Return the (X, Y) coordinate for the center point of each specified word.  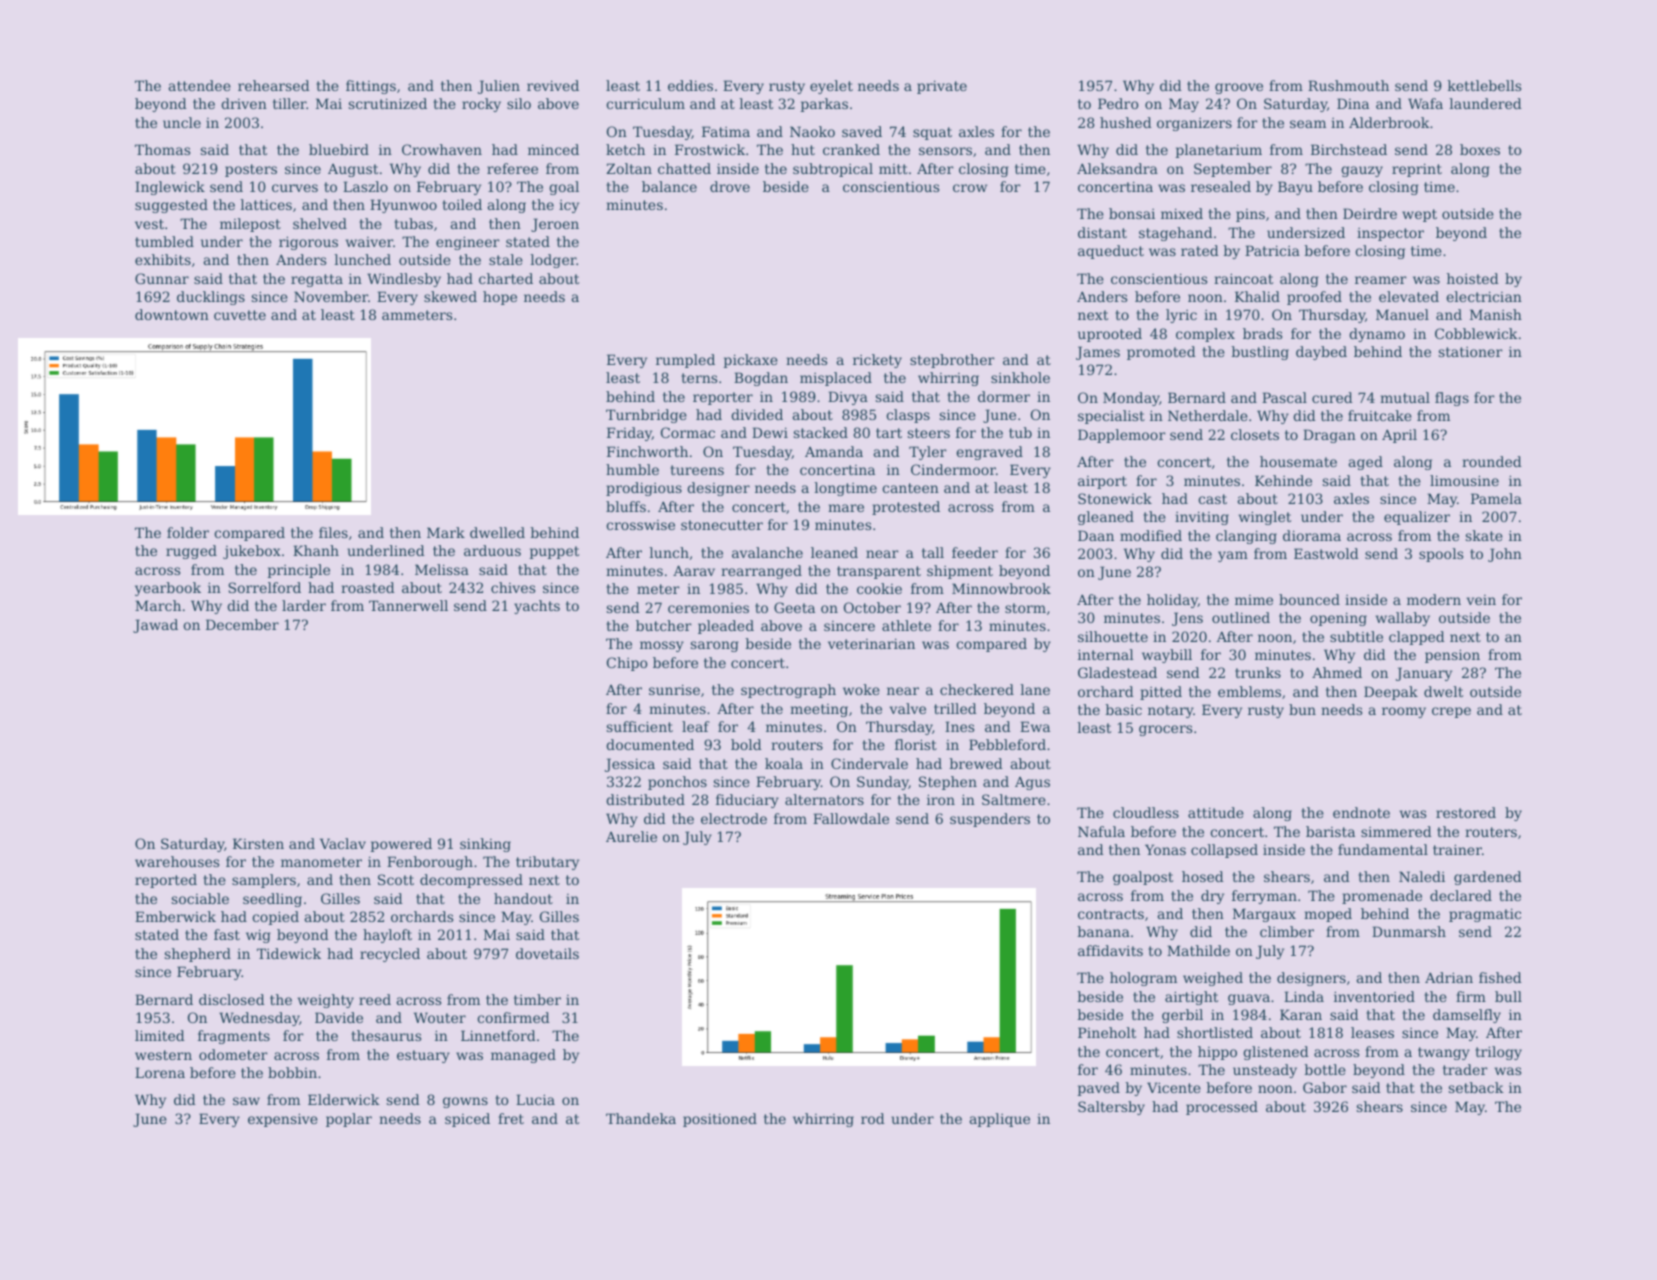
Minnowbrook (1001, 588)
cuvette (240, 315)
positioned (720, 1120)
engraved (989, 453)
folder (188, 532)
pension (1452, 656)
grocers (1165, 730)
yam (1233, 556)
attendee (200, 85)
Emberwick (175, 916)
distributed (645, 799)
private (942, 87)
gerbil (1182, 1016)
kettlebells (1484, 85)
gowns (465, 1102)
